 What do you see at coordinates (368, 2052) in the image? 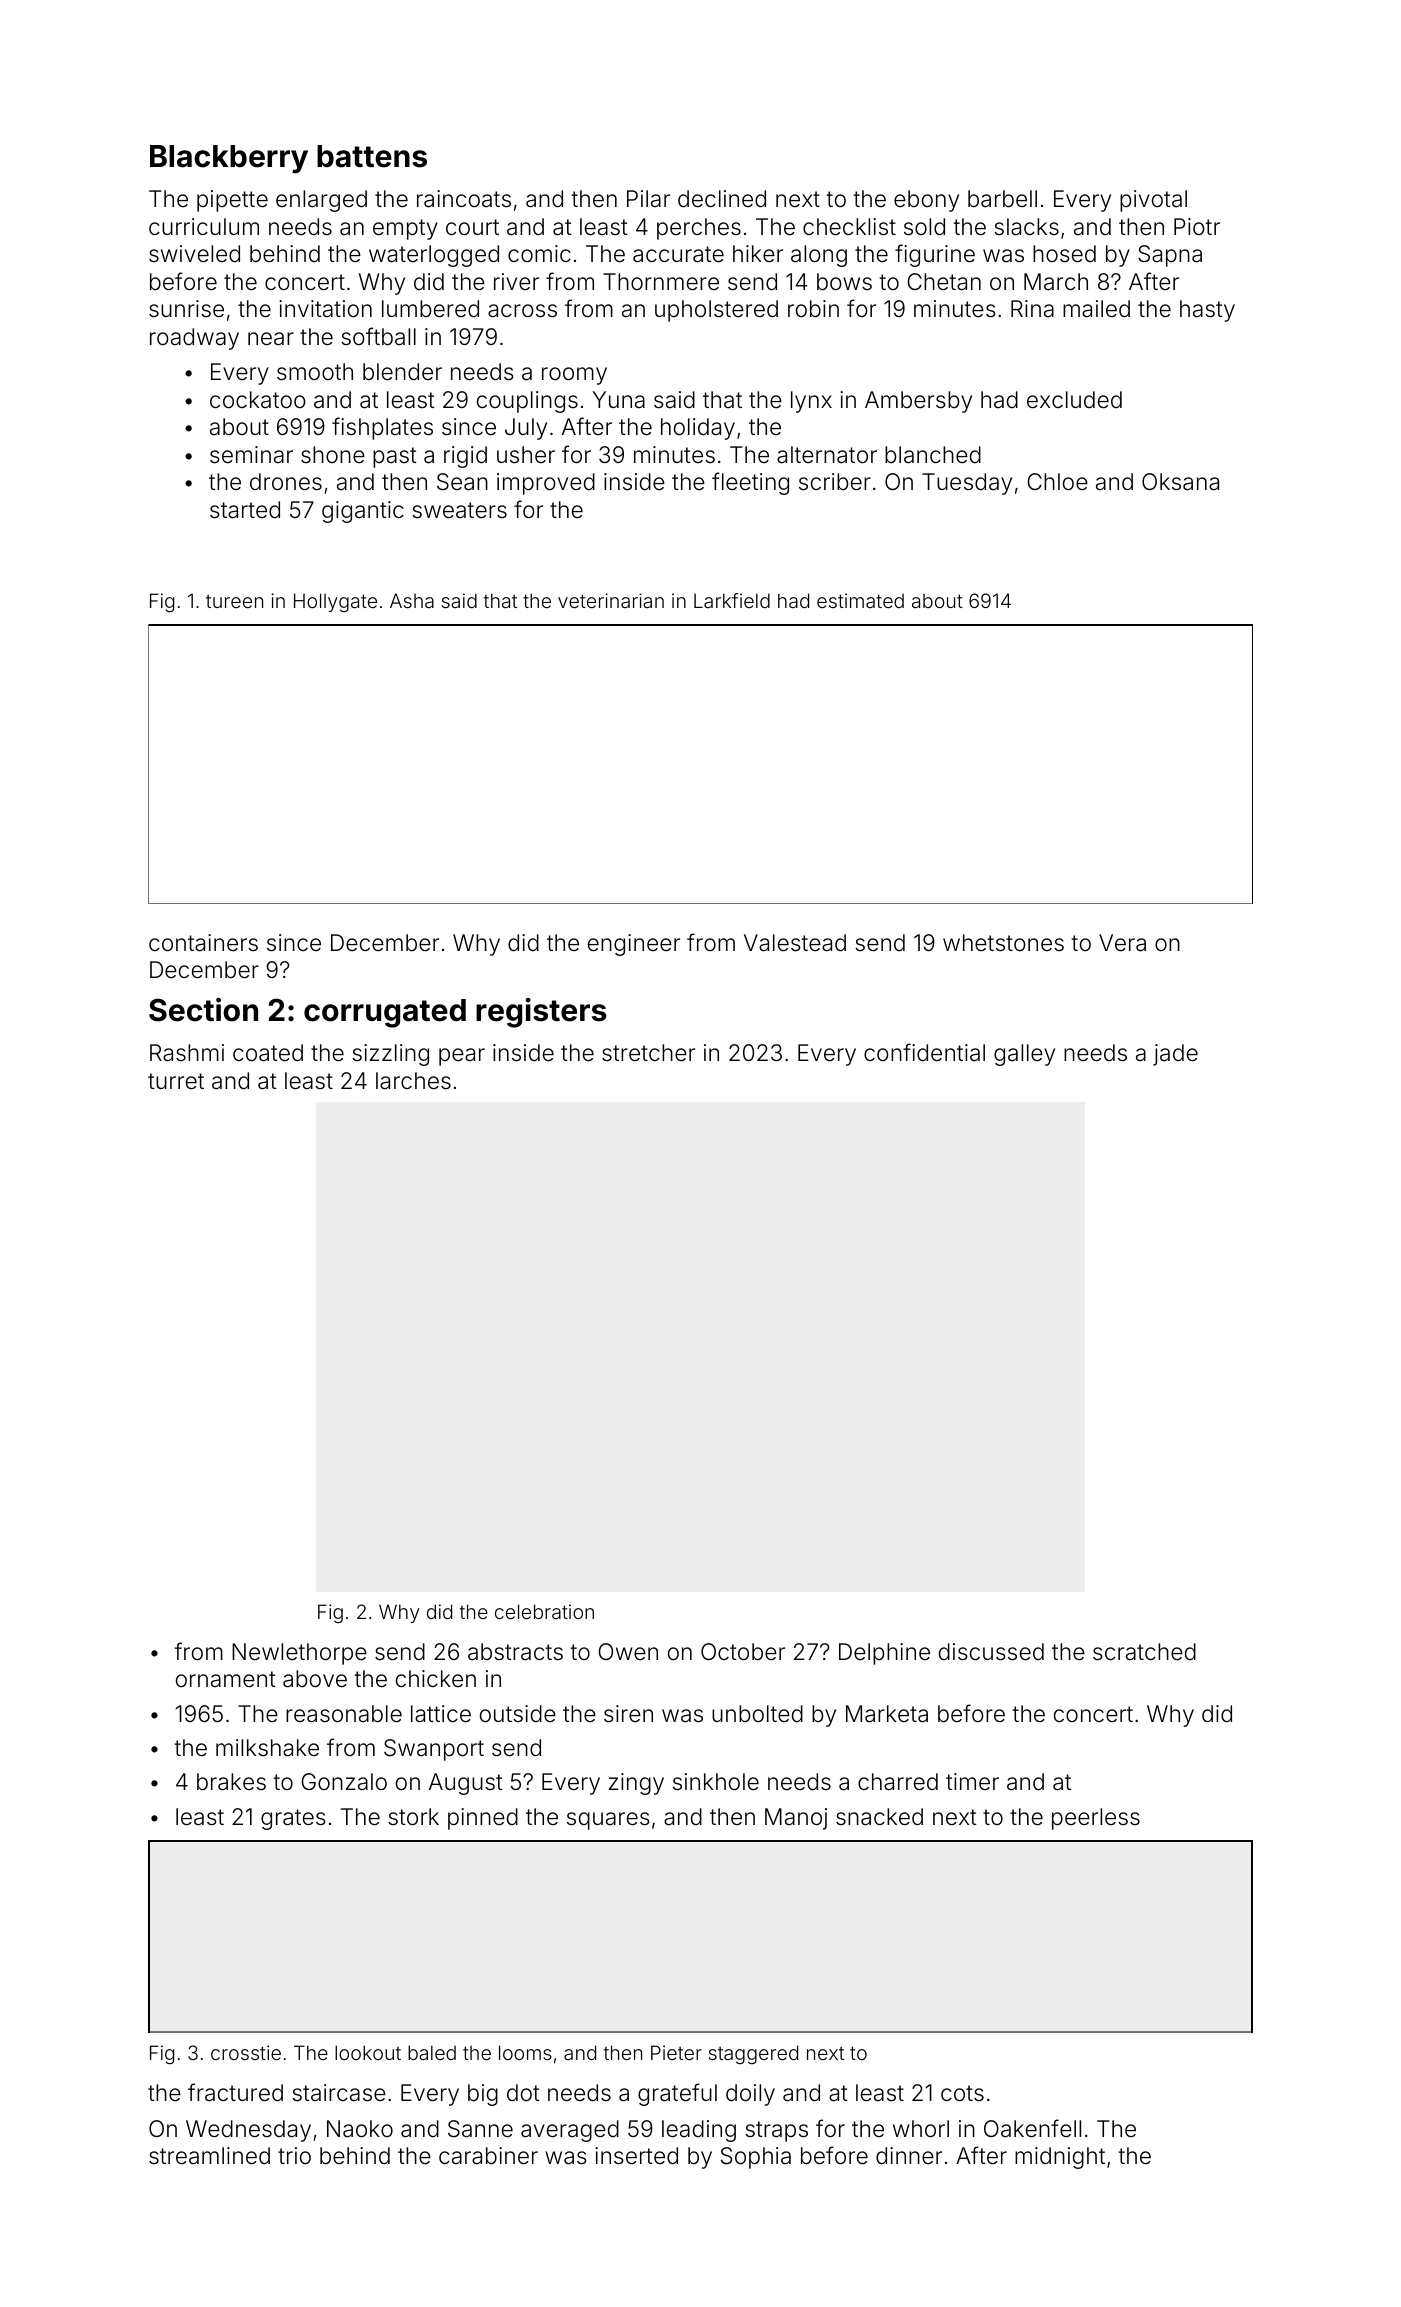
I see `lookout` at bounding box center [368, 2052].
